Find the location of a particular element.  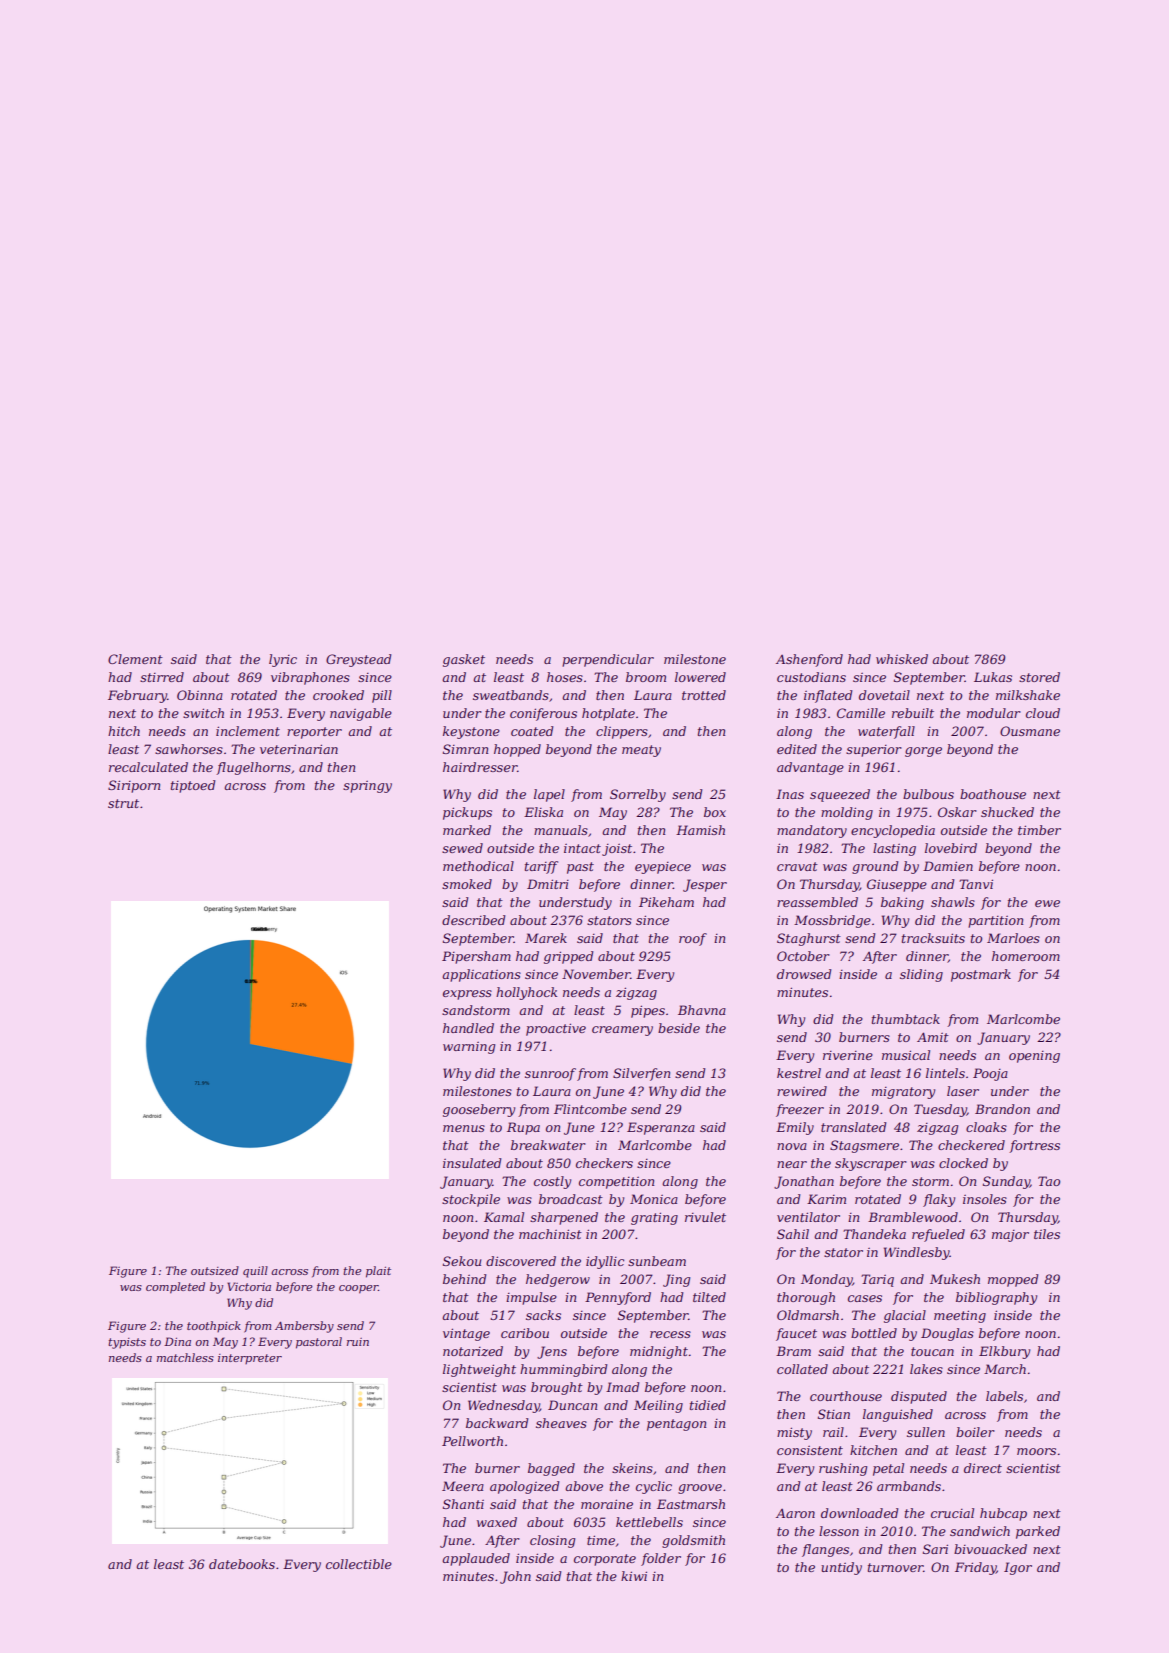

lightweight is located at coordinates (479, 1370).
